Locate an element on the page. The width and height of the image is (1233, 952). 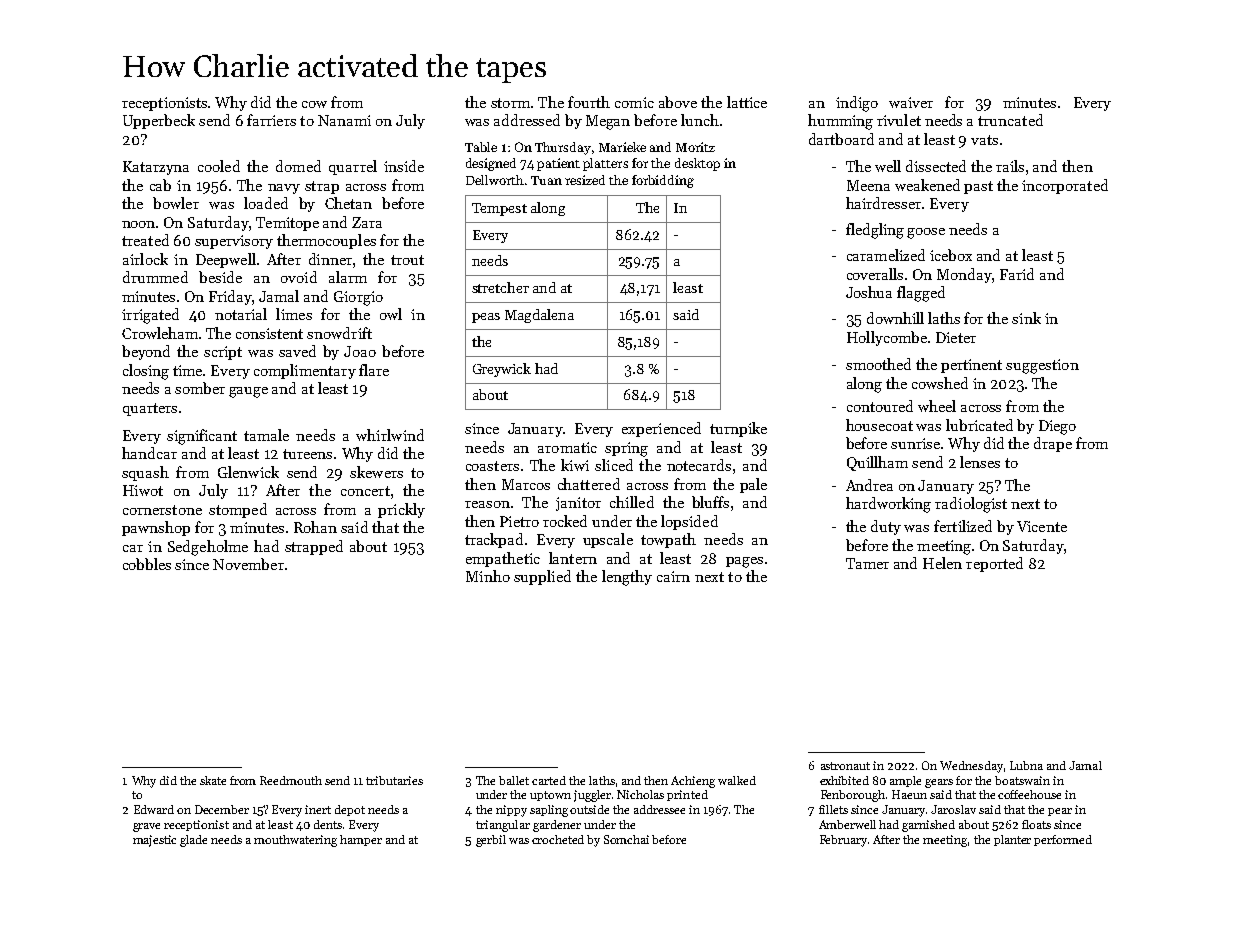
Magdalena is located at coordinates (539, 316).
